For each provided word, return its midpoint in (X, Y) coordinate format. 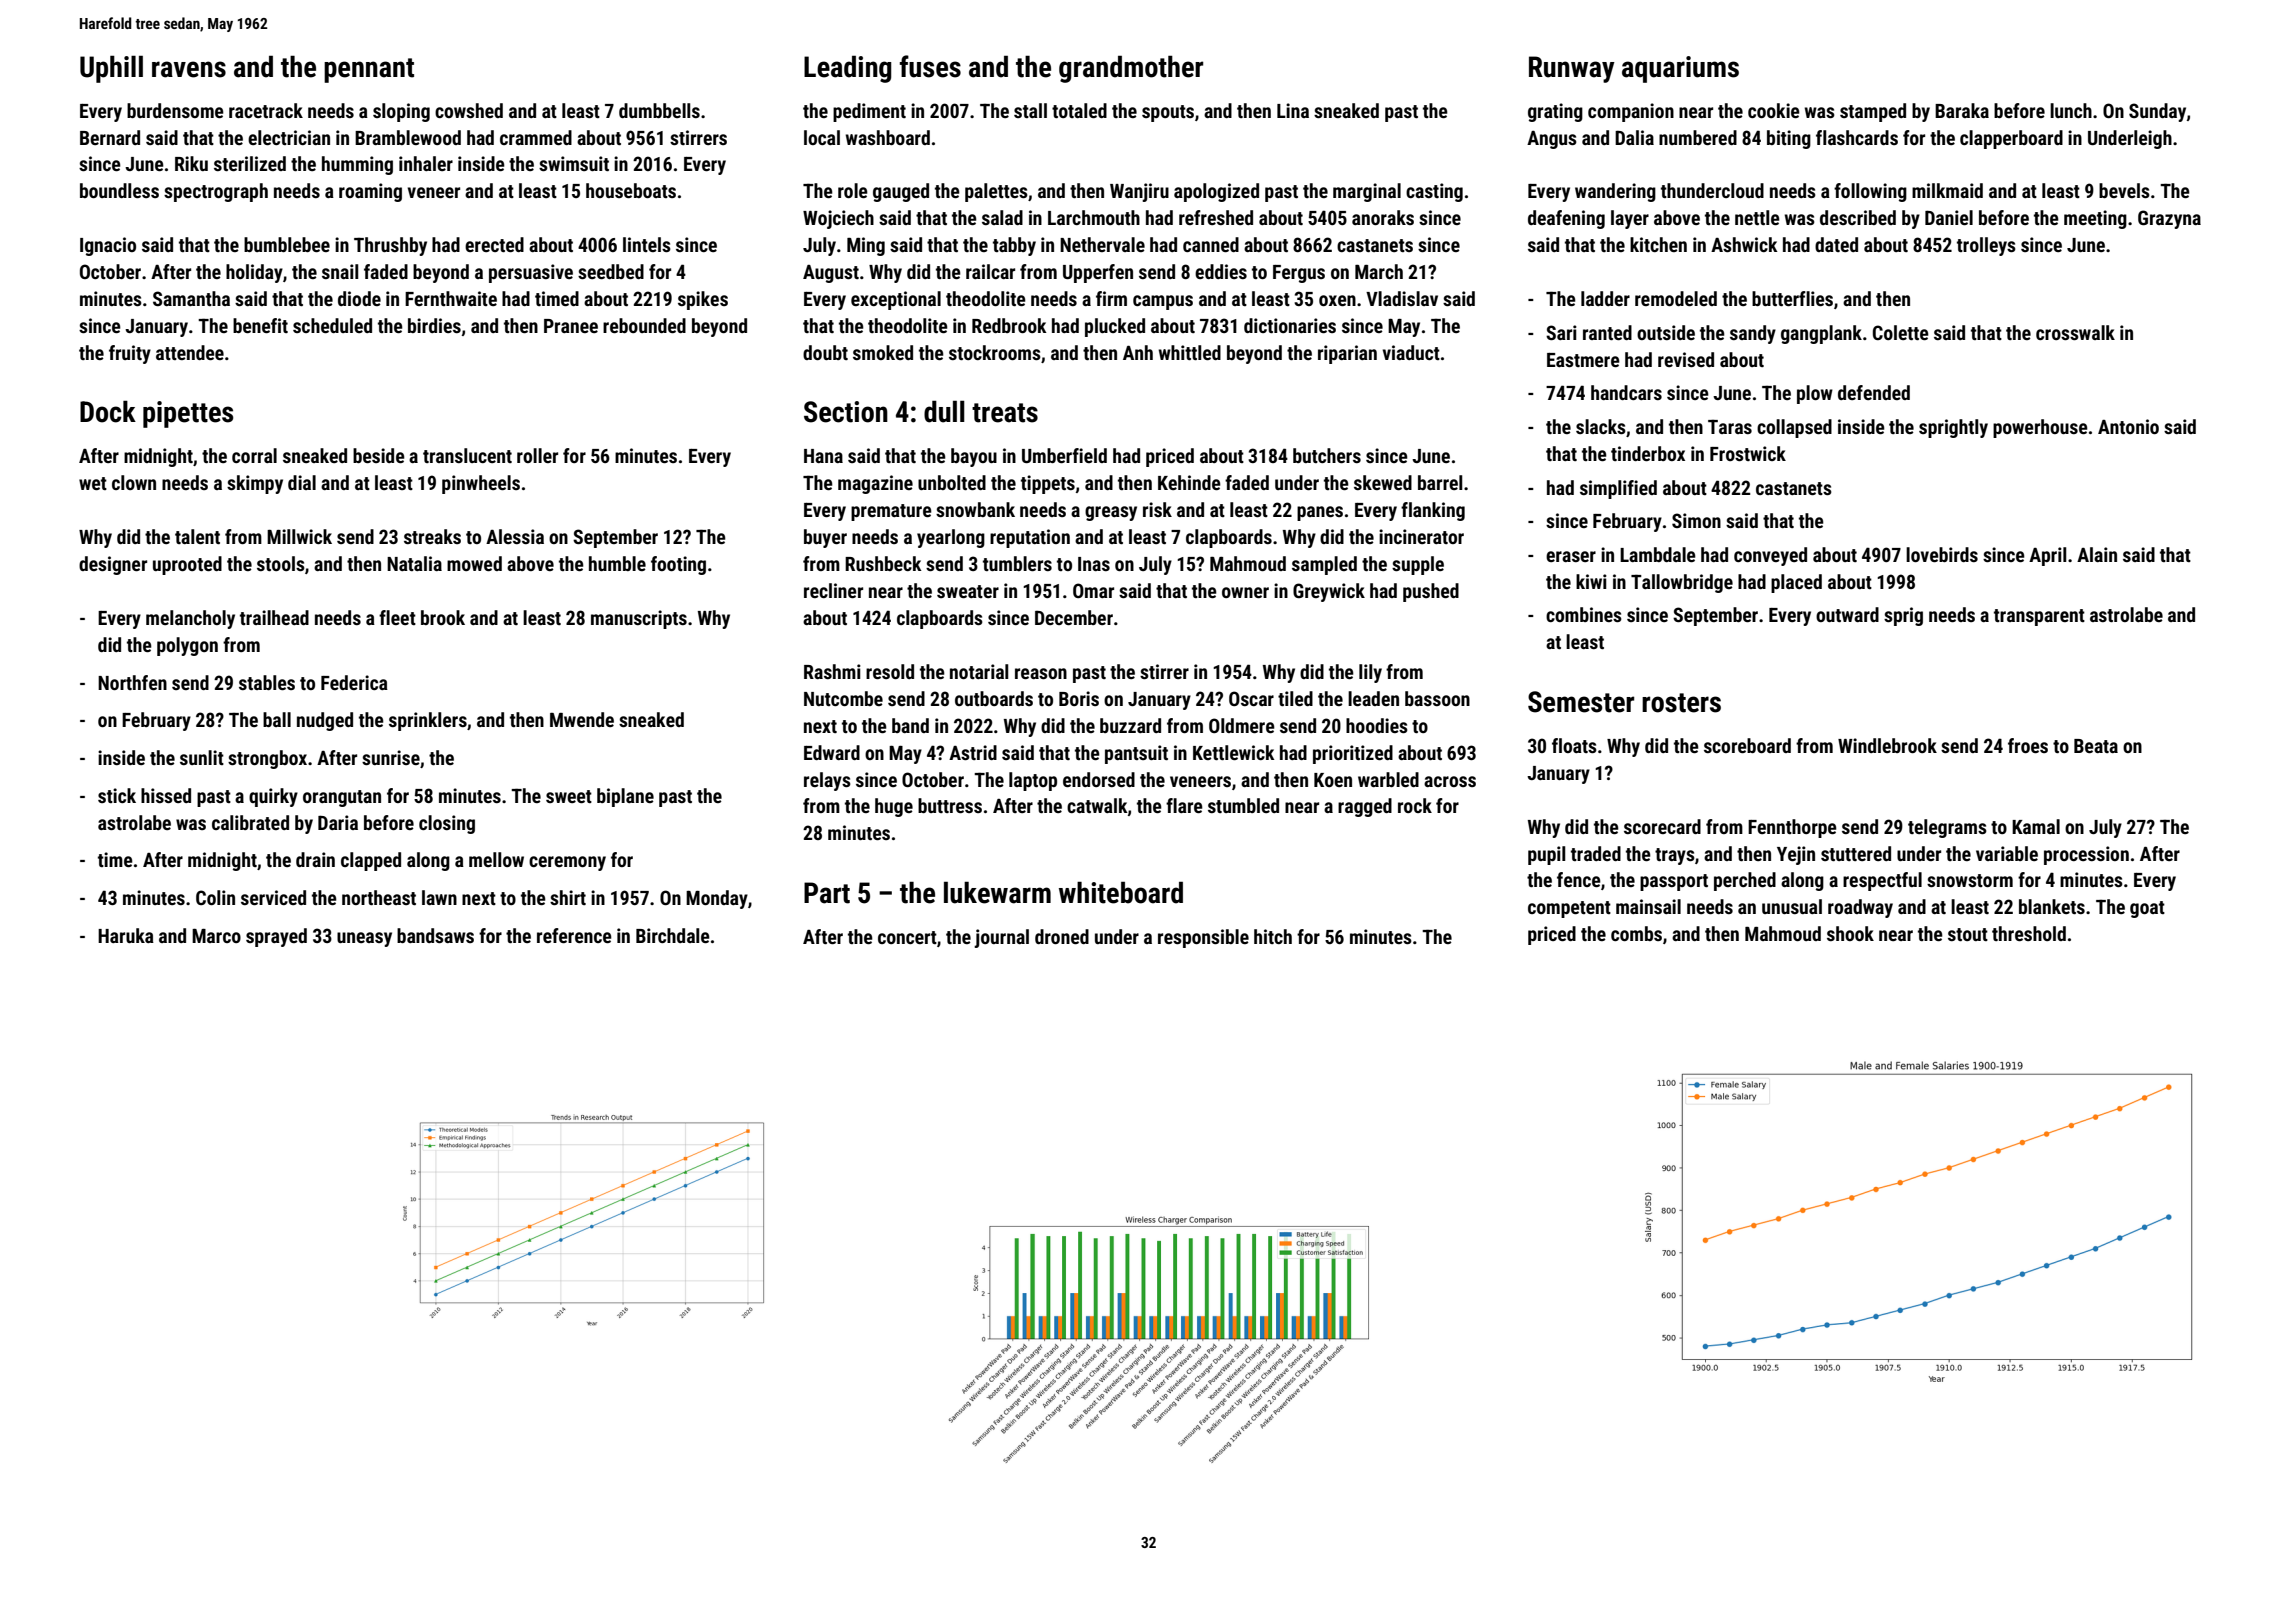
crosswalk (2075, 332)
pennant (369, 70)
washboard (888, 137)
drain (315, 859)
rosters (1681, 703)
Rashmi (832, 671)
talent (197, 536)
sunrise (391, 757)
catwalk (1097, 805)
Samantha (191, 298)
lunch (2071, 110)
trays (1675, 856)
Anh (1138, 352)
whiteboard (1121, 892)
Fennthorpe (1792, 828)
